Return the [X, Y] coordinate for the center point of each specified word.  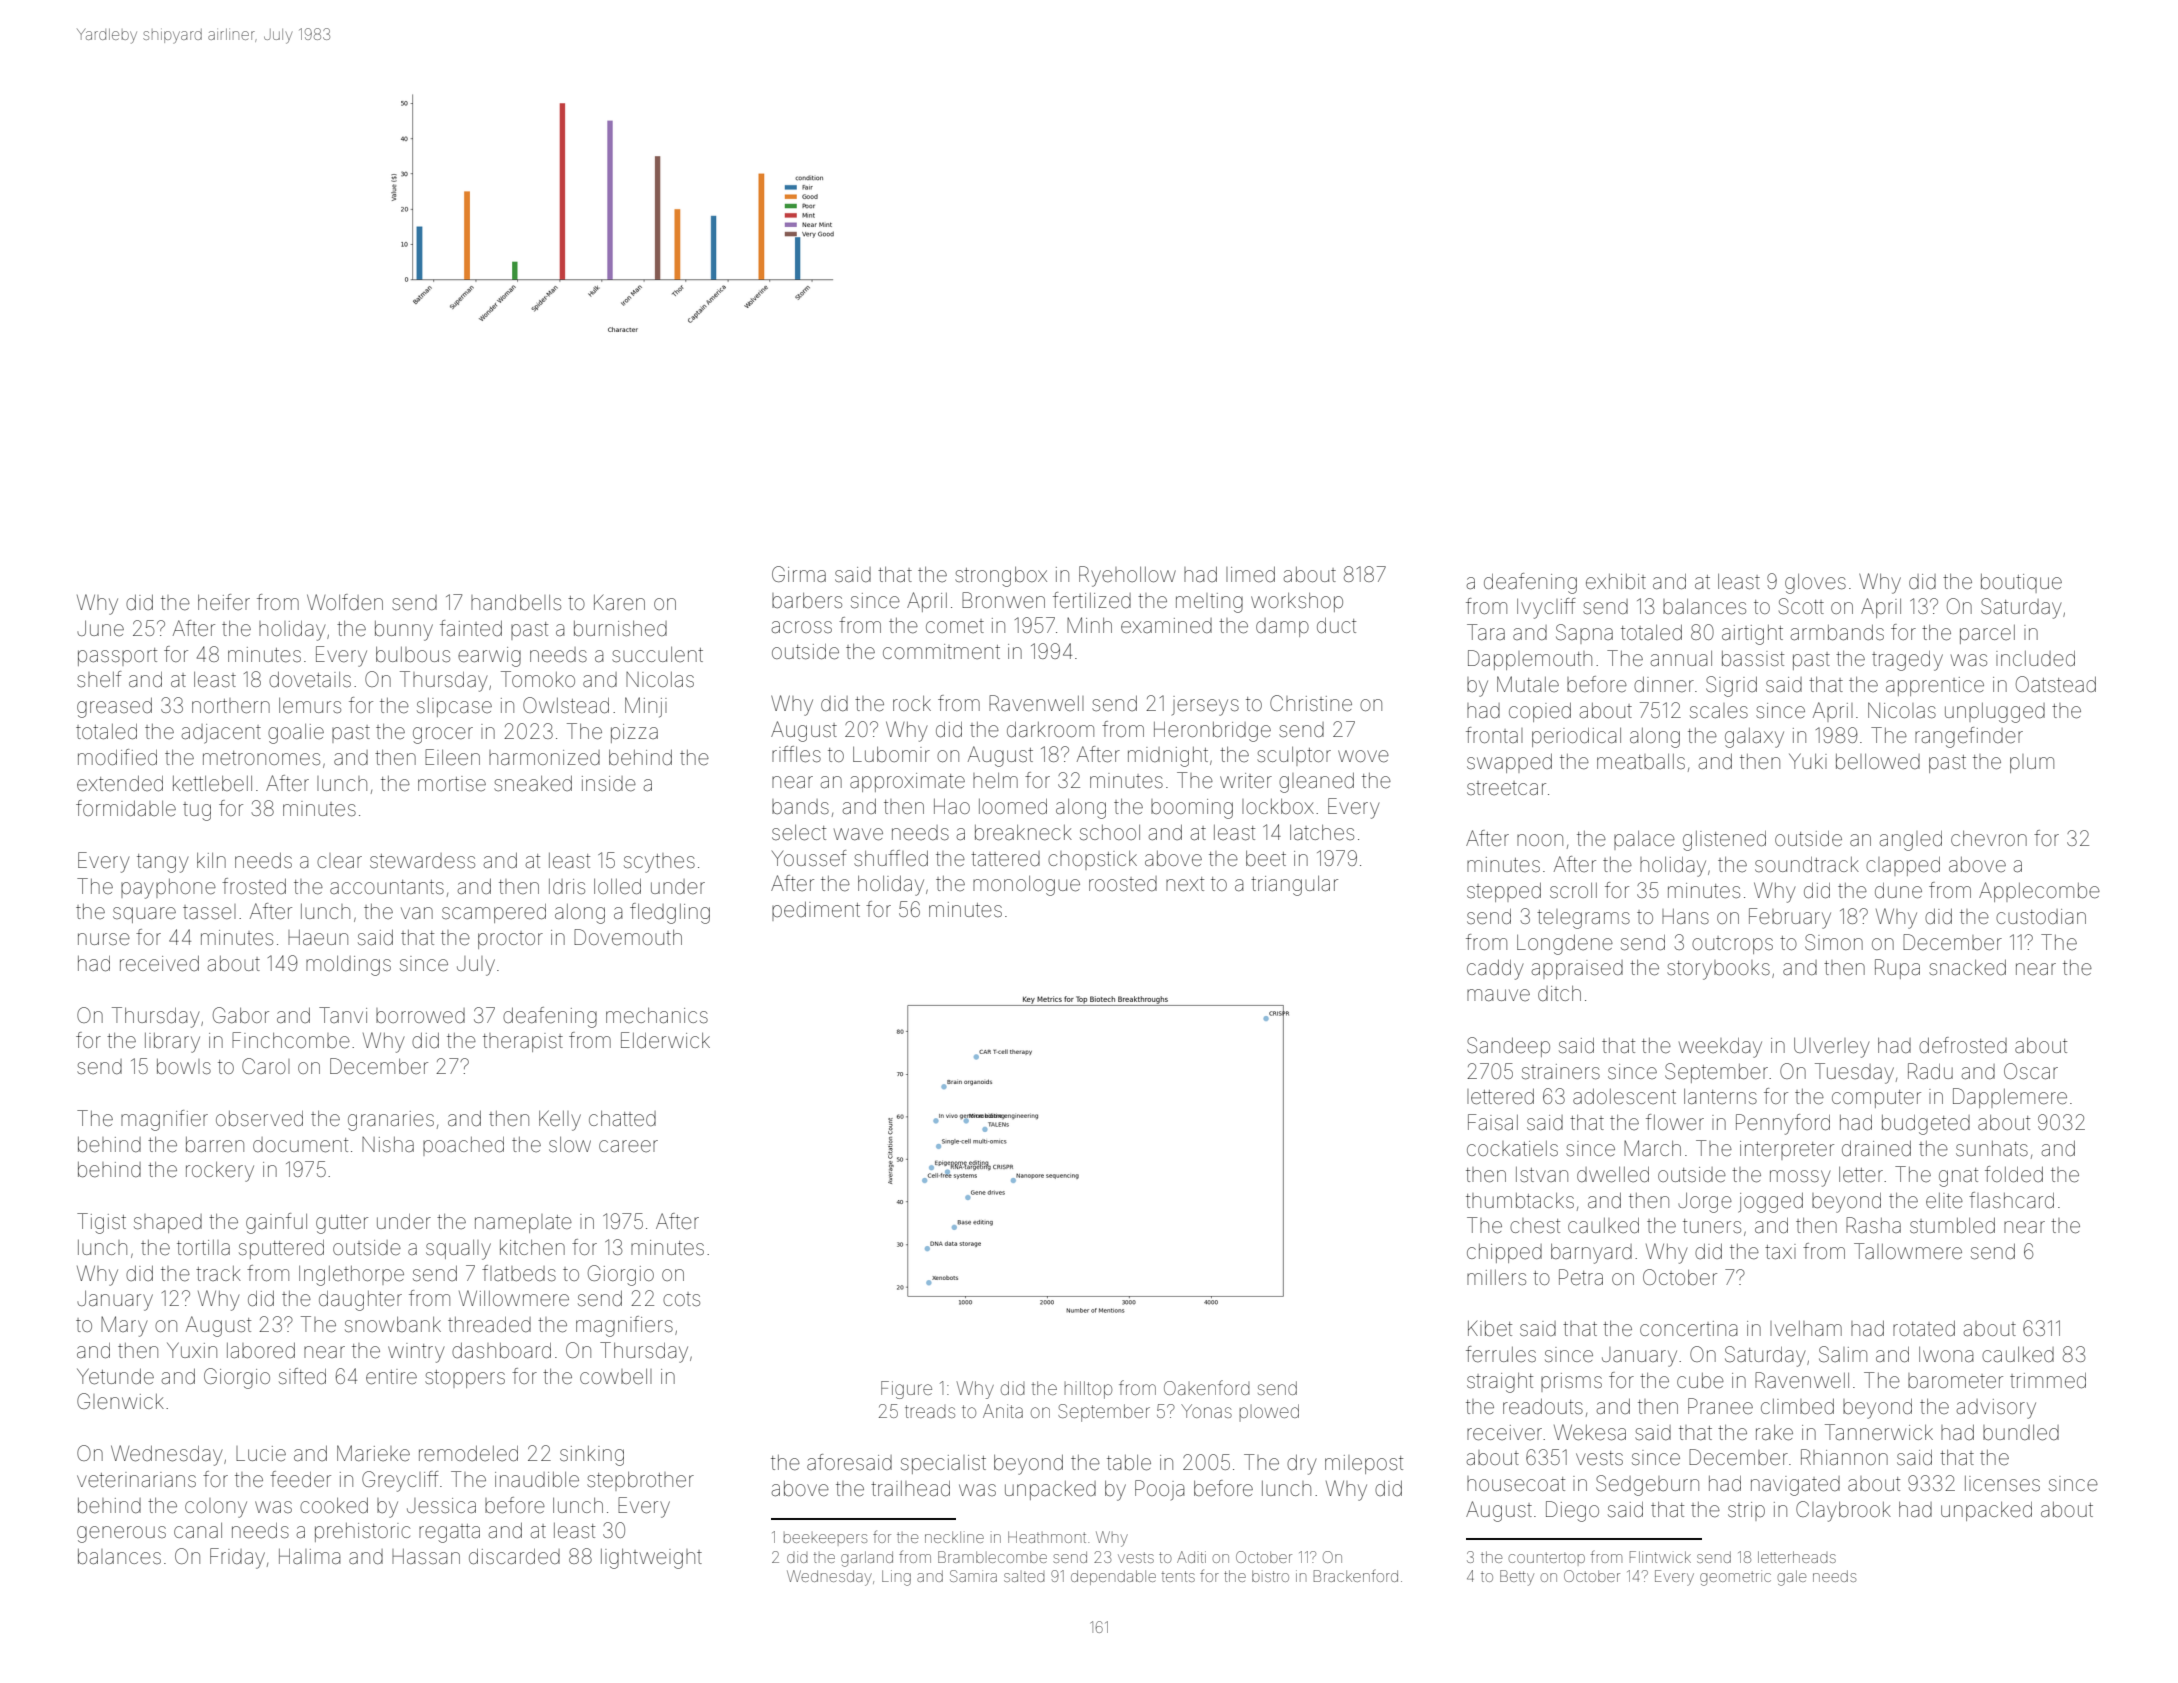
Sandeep [1508, 1047]
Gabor [241, 1015]
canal [198, 1530]
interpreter [1787, 1150]
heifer [224, 602]
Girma [799, 574]
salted [1024, 1577]
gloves [1815, 584]
